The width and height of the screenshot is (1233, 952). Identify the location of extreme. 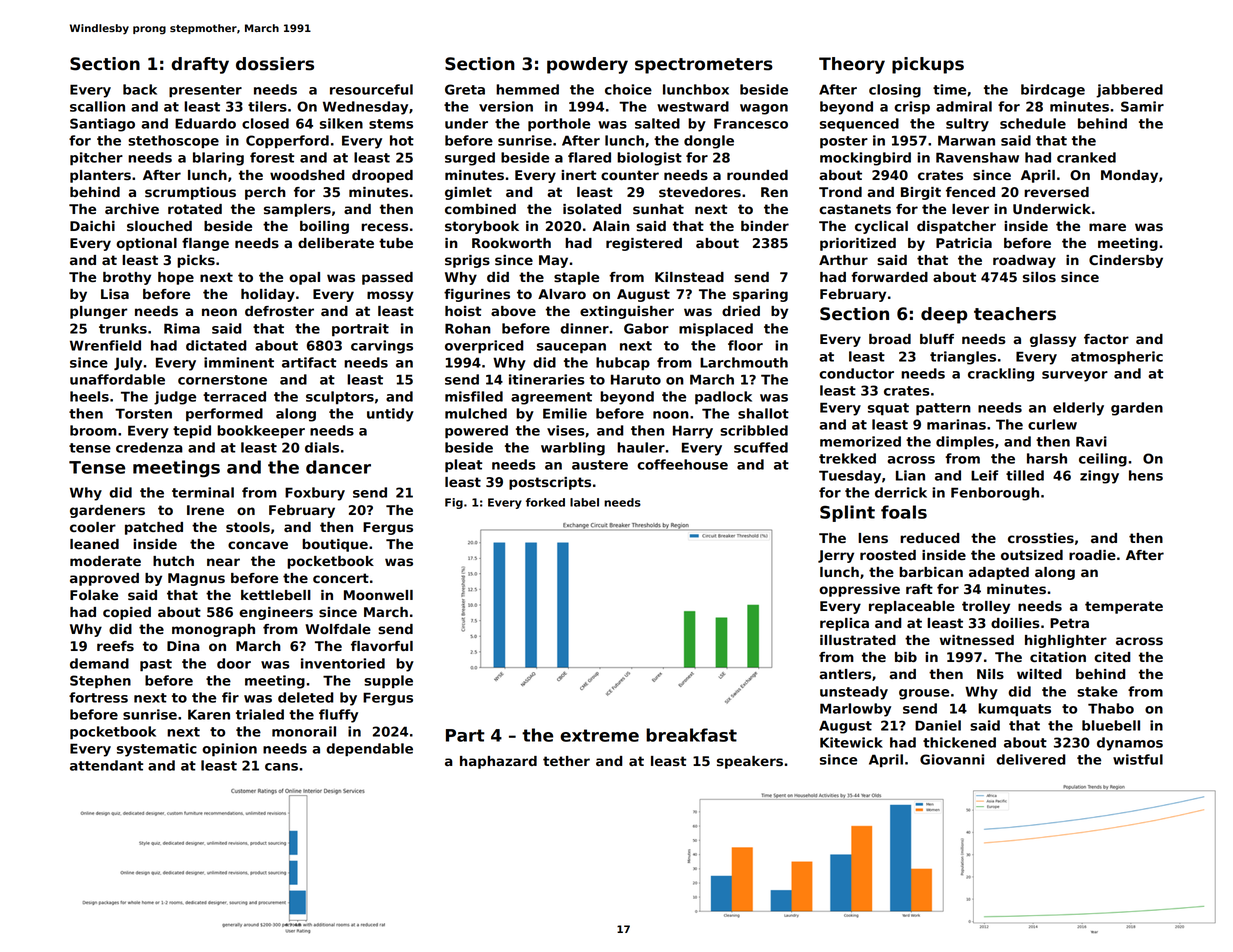
(599, 735).
